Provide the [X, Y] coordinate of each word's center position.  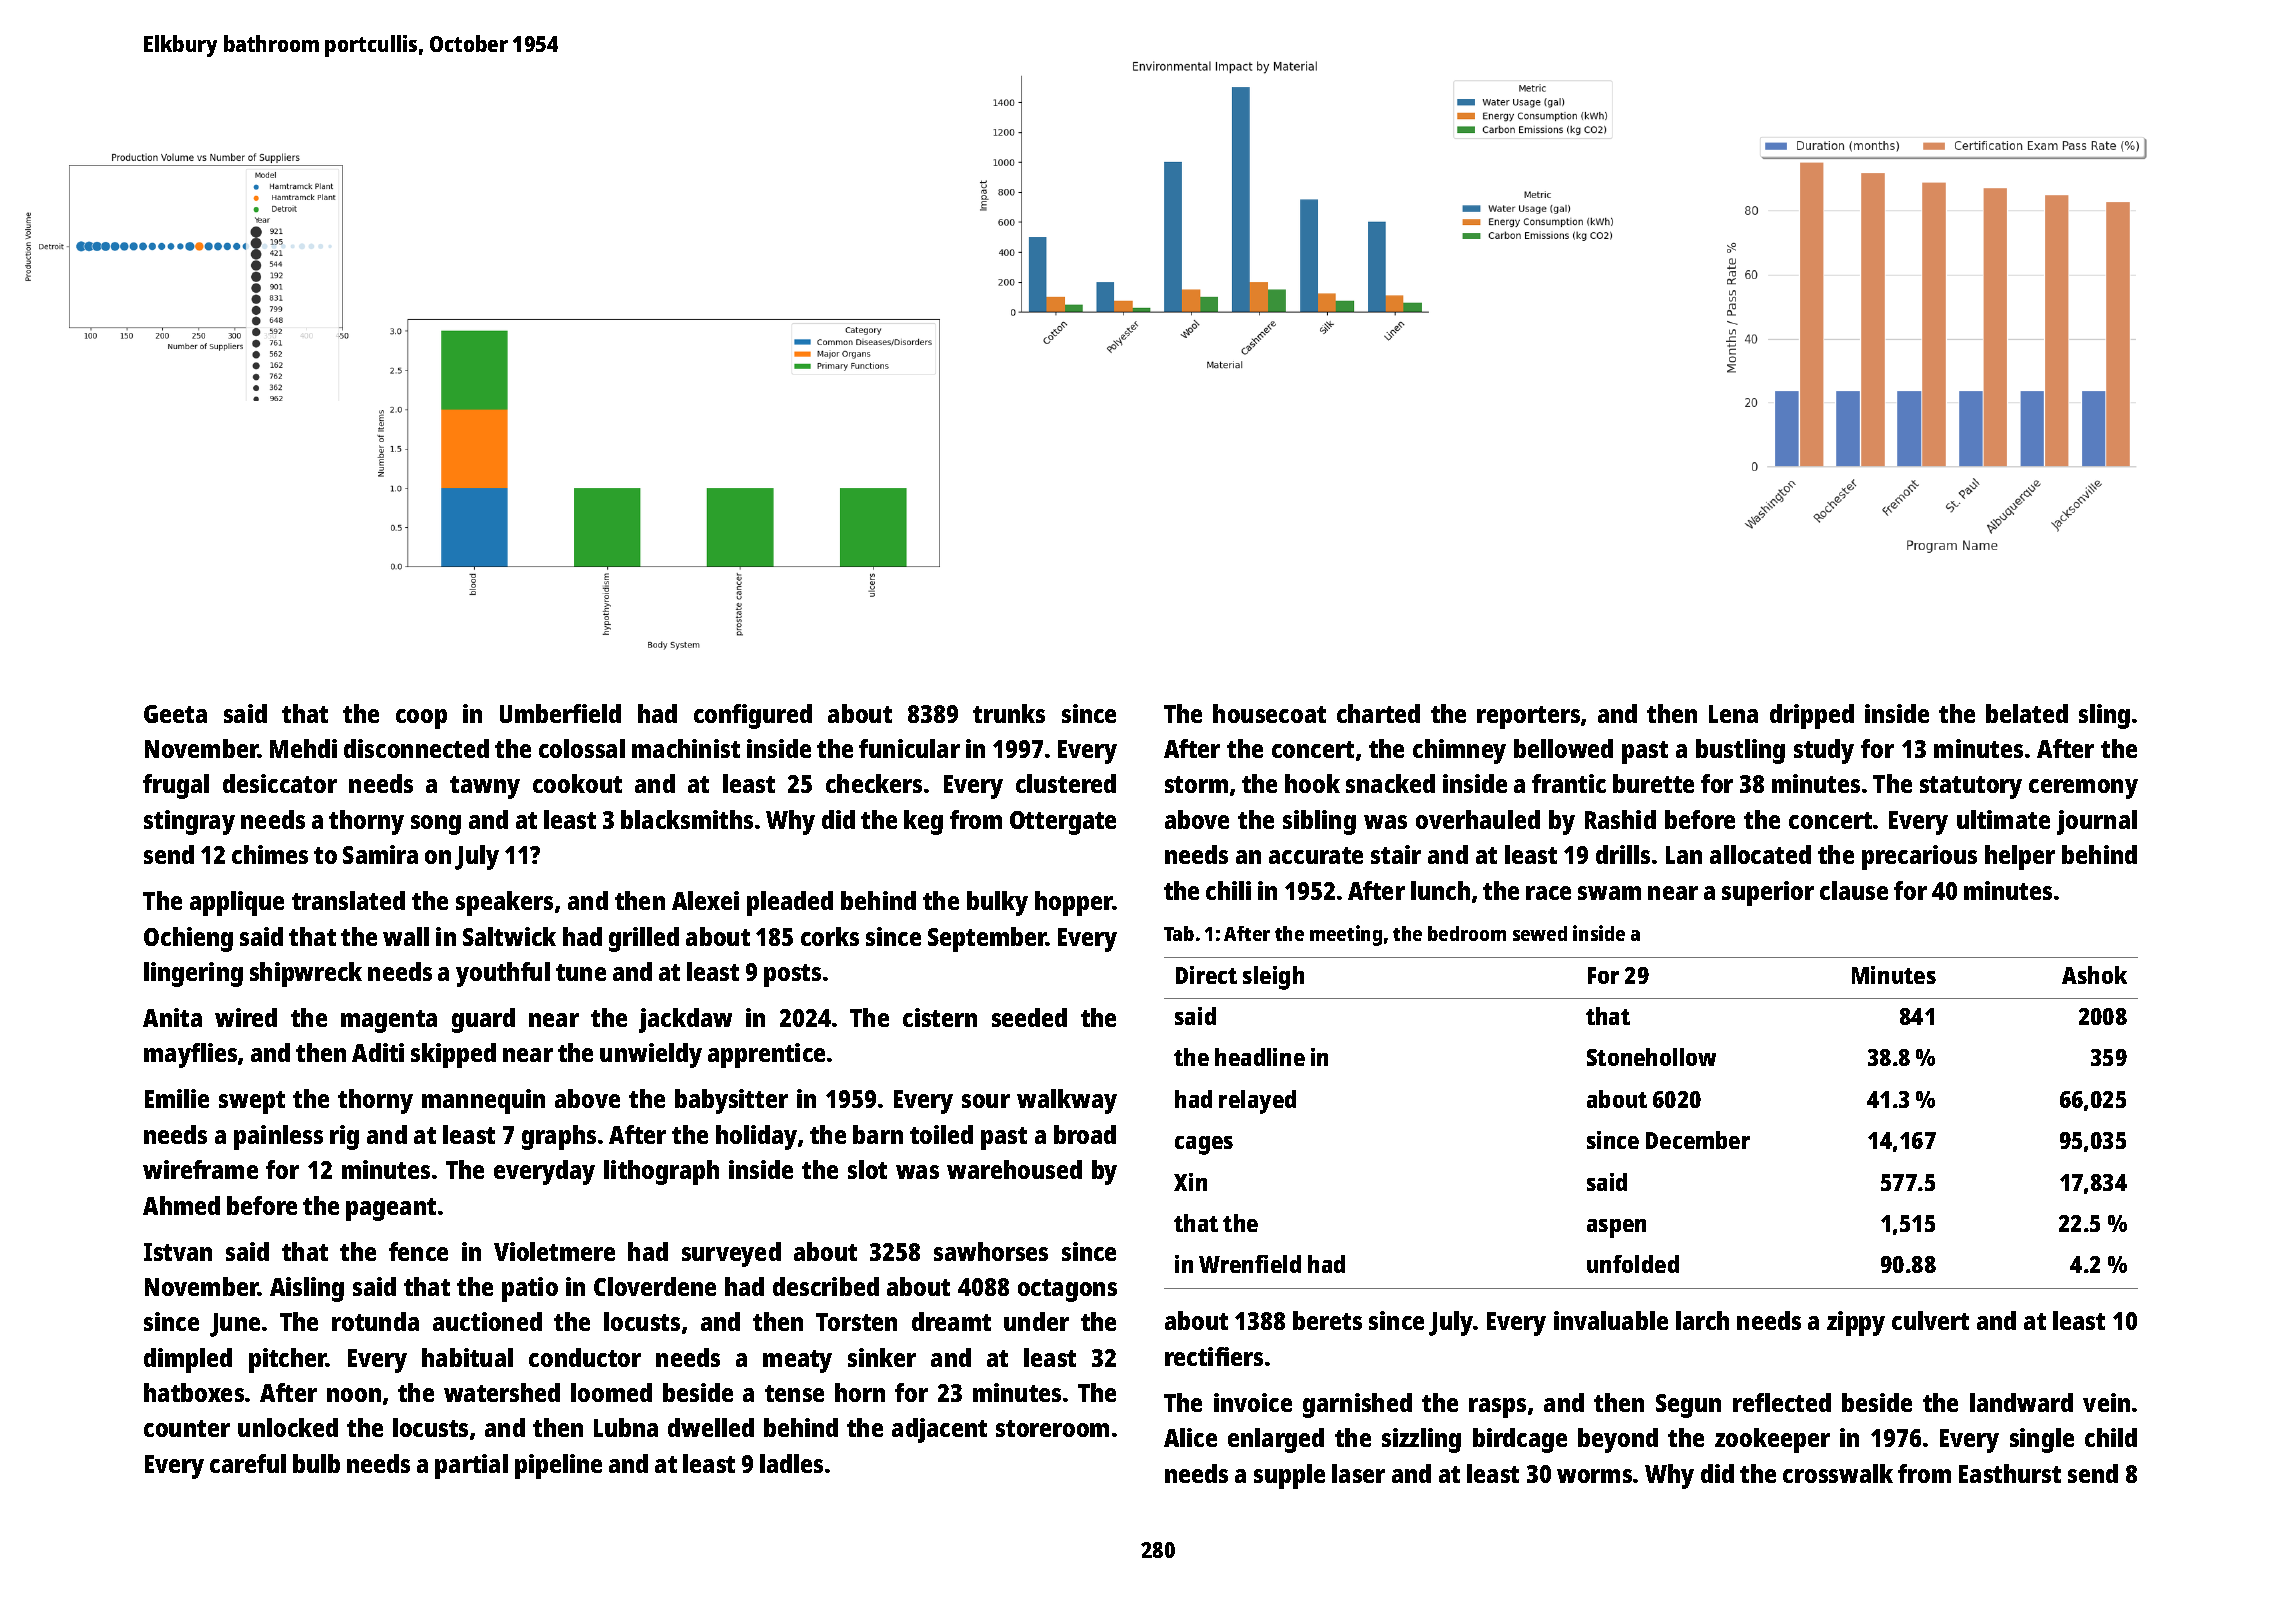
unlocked [288, 1427]
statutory [1971, 787]
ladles [791, 1463]
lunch [1440, 890]
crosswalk [1838, 1473]
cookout [577, 783]
